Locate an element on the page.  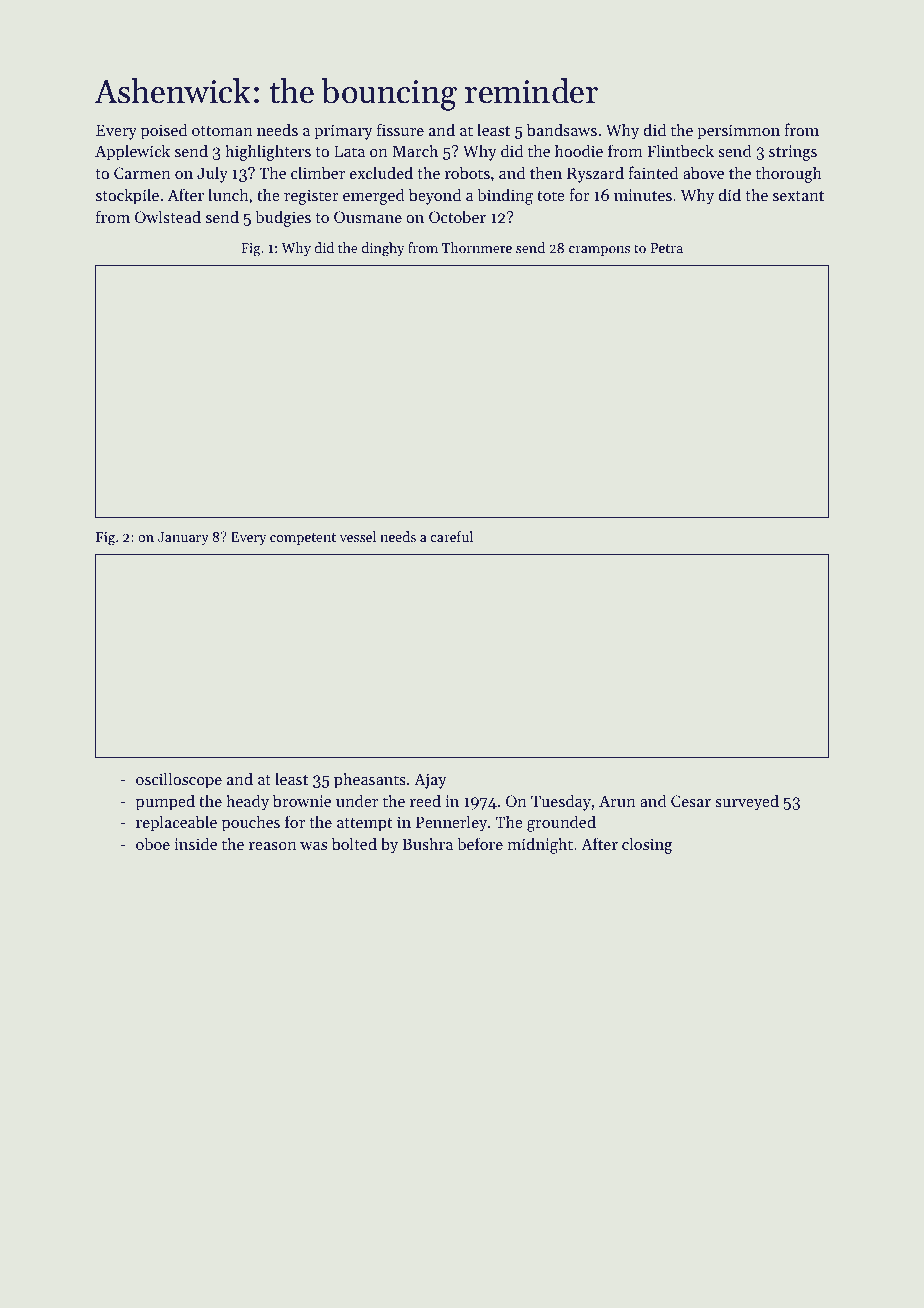
persimmon is located at coordinates (738, 132).
